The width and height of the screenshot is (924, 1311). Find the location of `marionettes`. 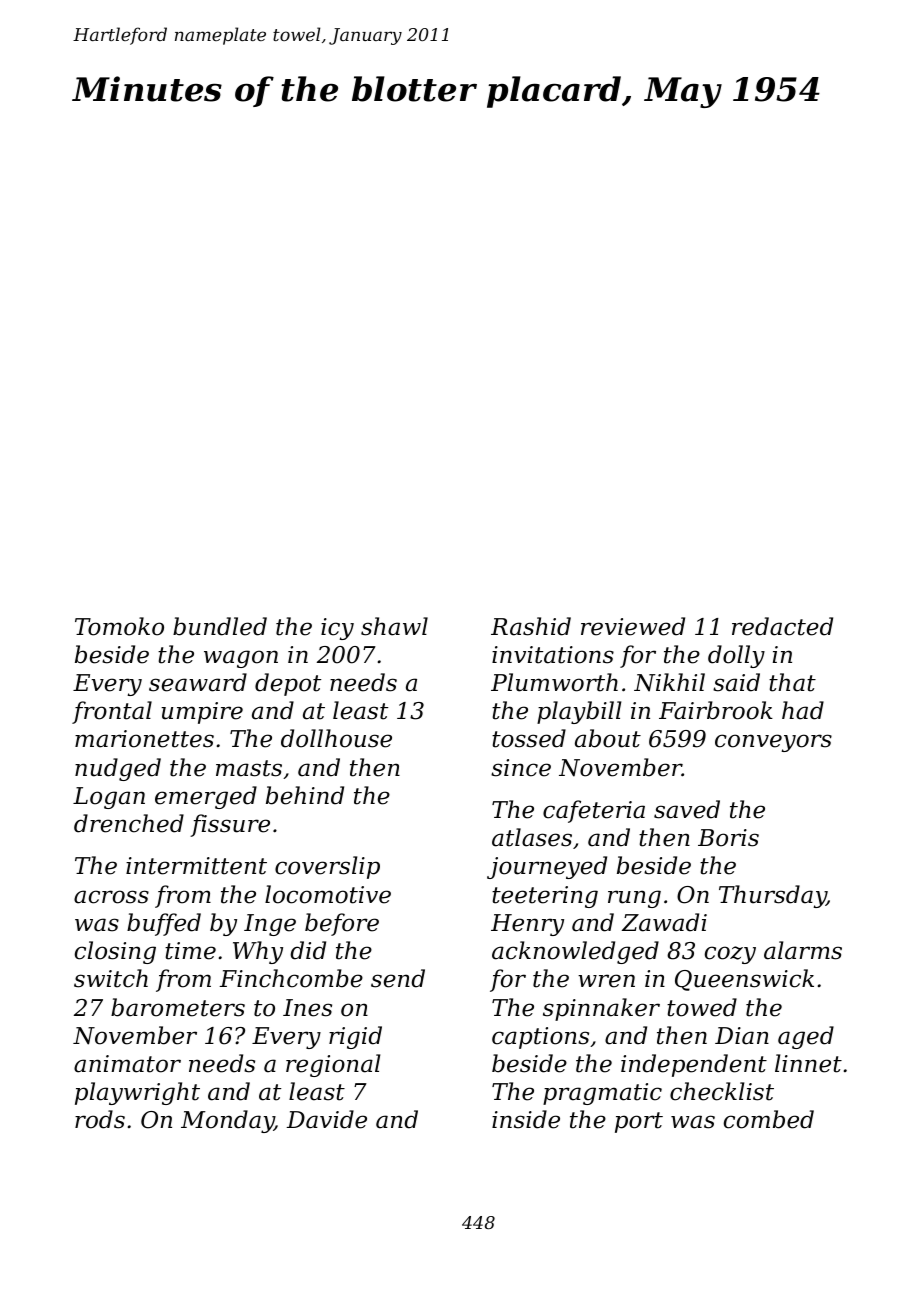

marionettes is located at coordinates (144, 739).
